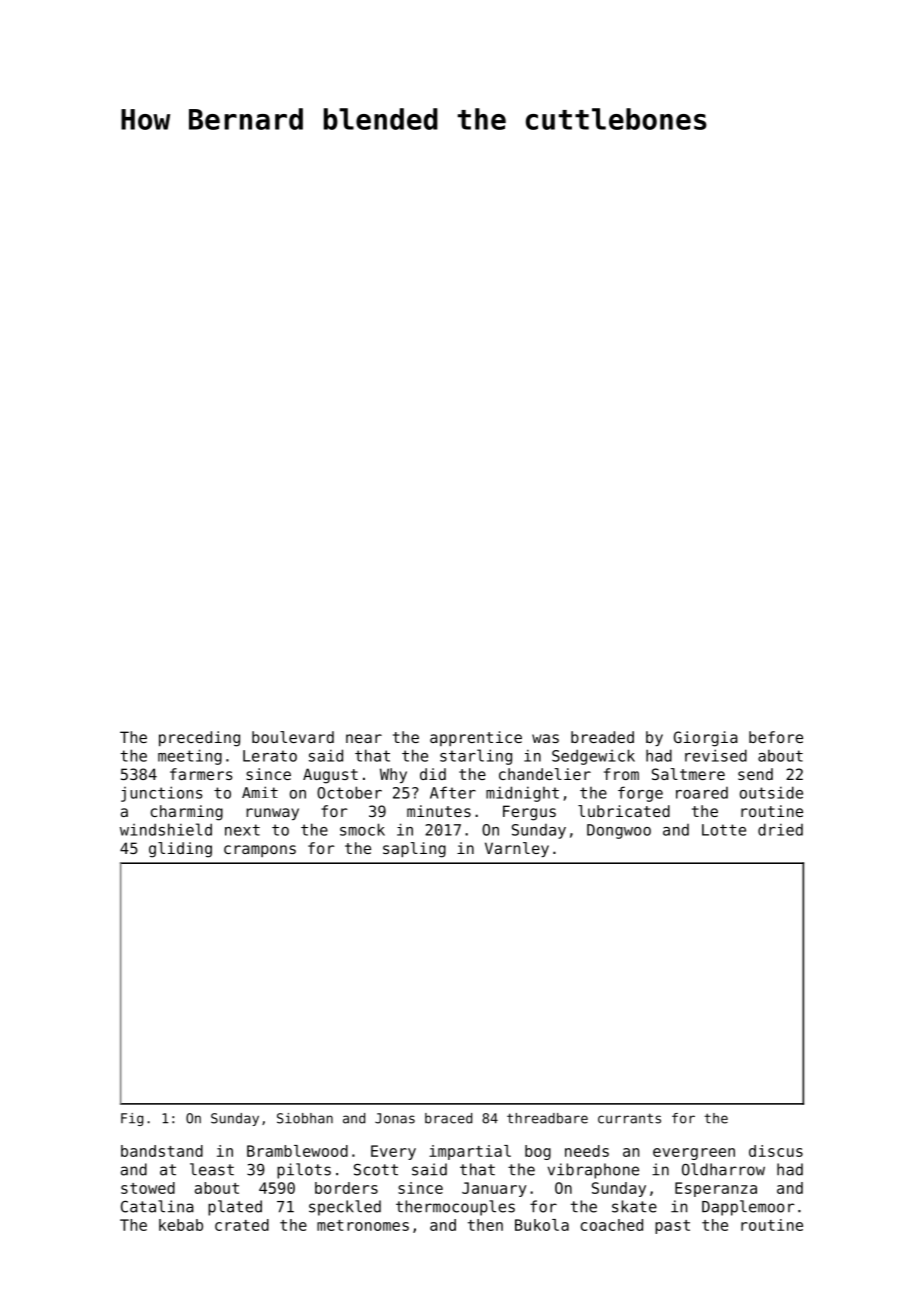  Describe the element at coordinates (455, 1208) in the screenshot. I see `thermocouples` at that location.
